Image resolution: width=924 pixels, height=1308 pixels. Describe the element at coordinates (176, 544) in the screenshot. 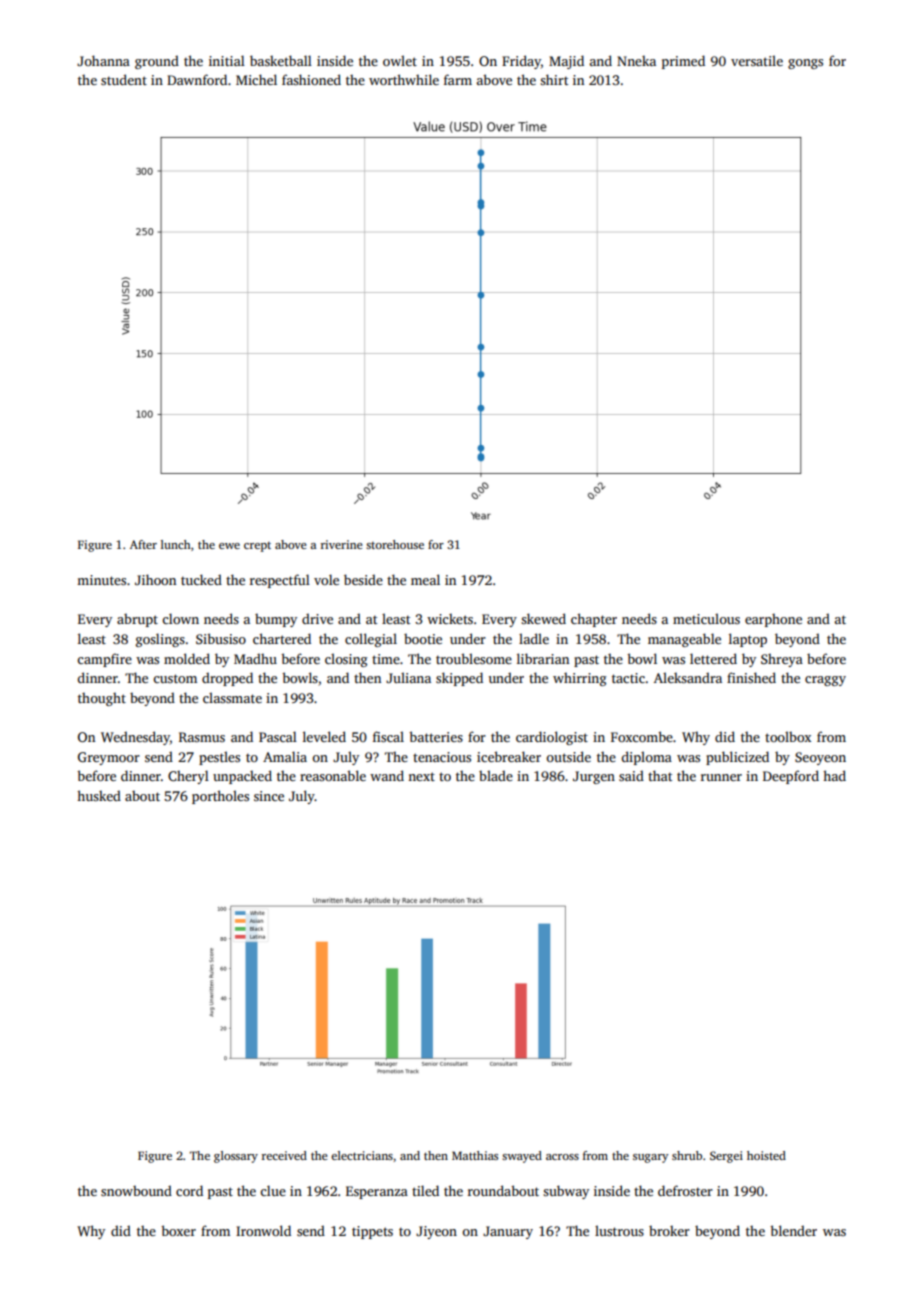

I see `lunch` at that location.
